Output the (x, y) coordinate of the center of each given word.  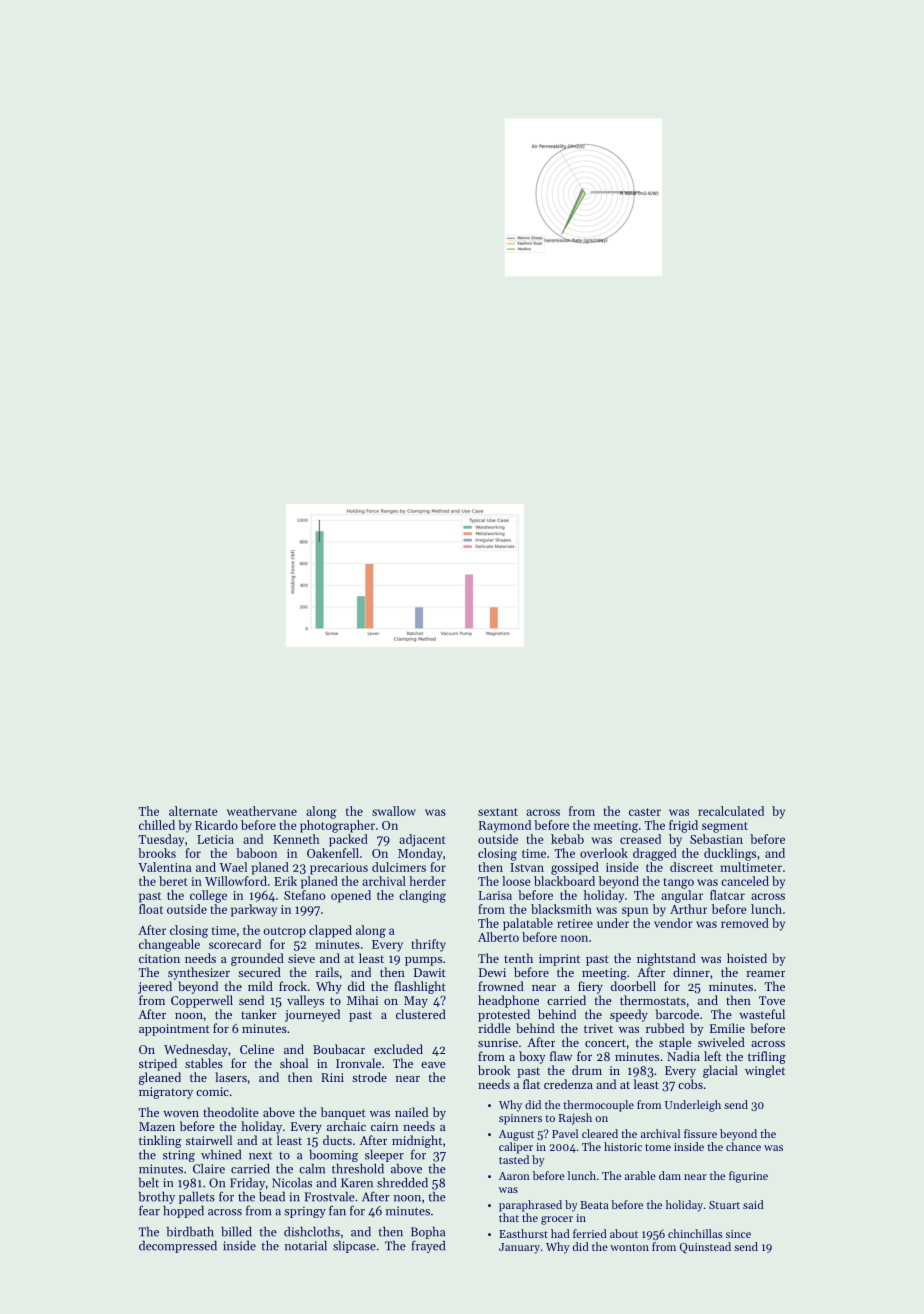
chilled (157, 825)
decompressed (178, 1247)
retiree (575, 923)
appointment (174, 1030)
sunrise (498, 1042)
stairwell (209, 1140)
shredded (402, 1183)
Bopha (428, 1233)
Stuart (724, 1205)
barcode (677, 1014)
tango (678, 883)
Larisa (495, 895)
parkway (254, 910)
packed (348, 840)
